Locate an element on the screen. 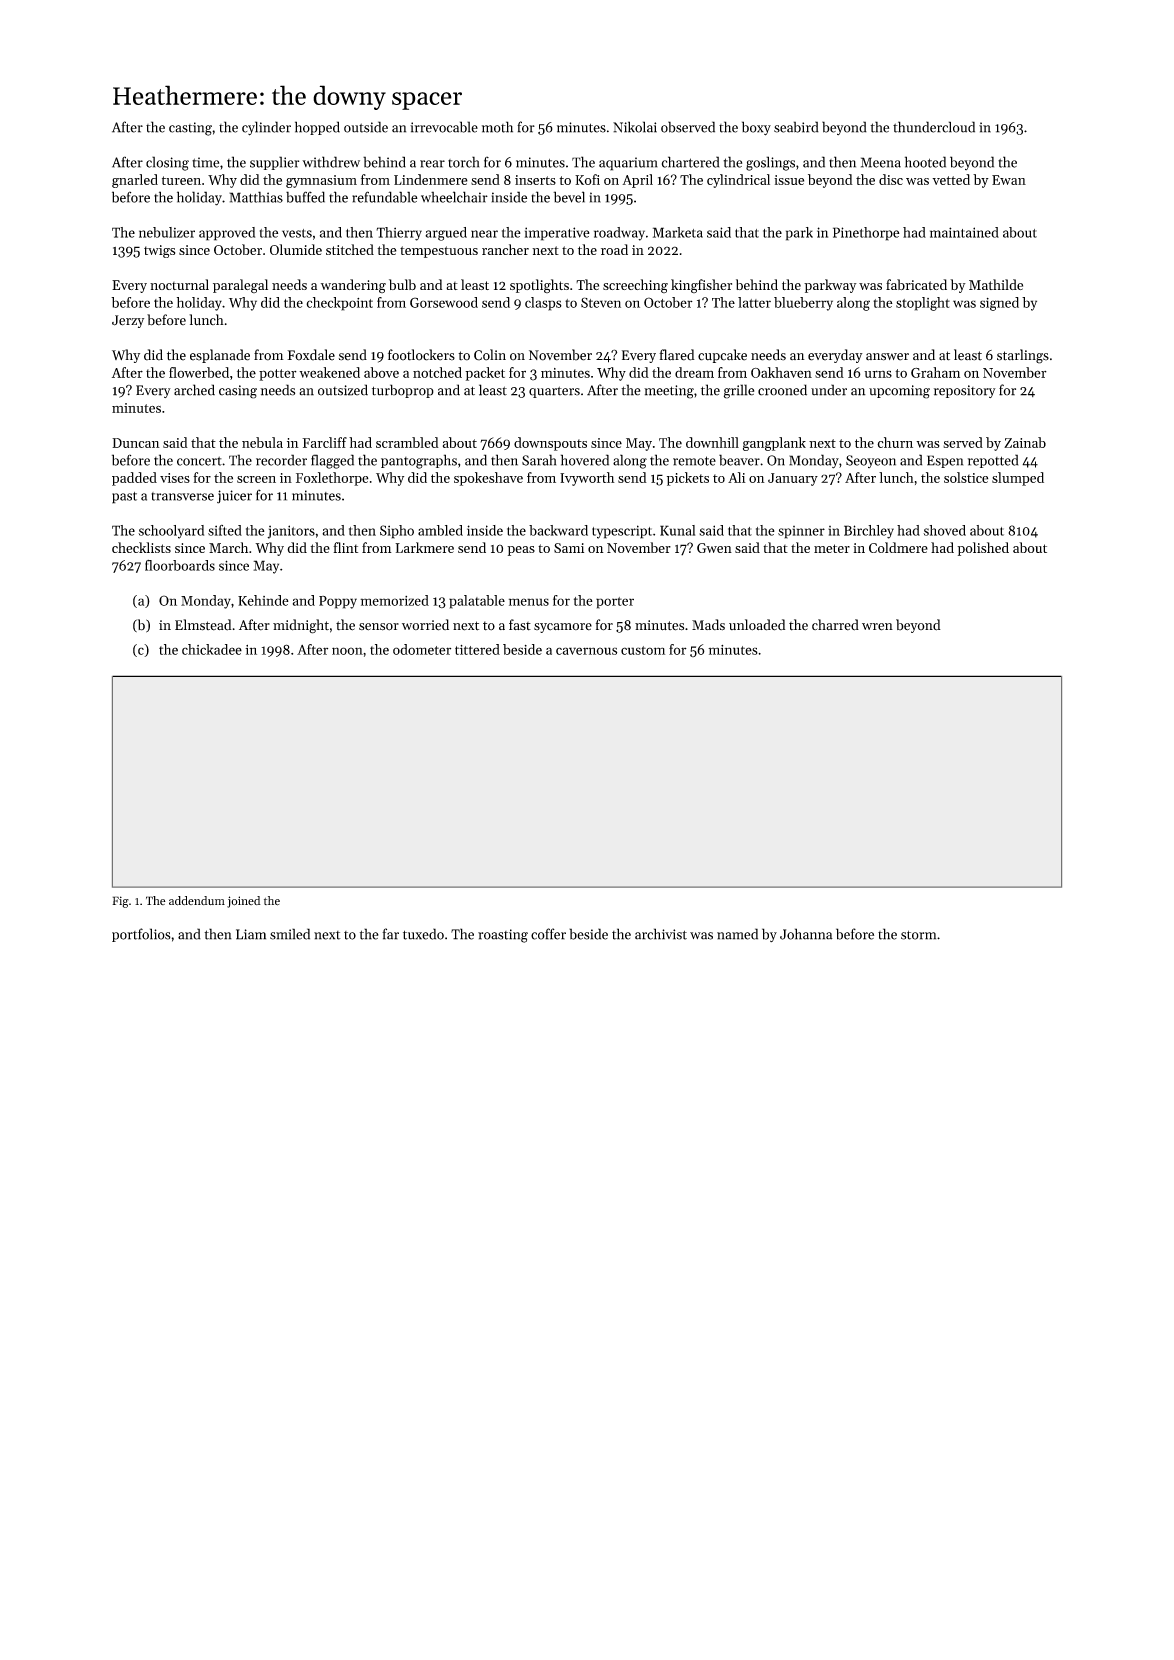 This screenshot has width=1174, height=1660. notched is located at coordinates (437, 372).
